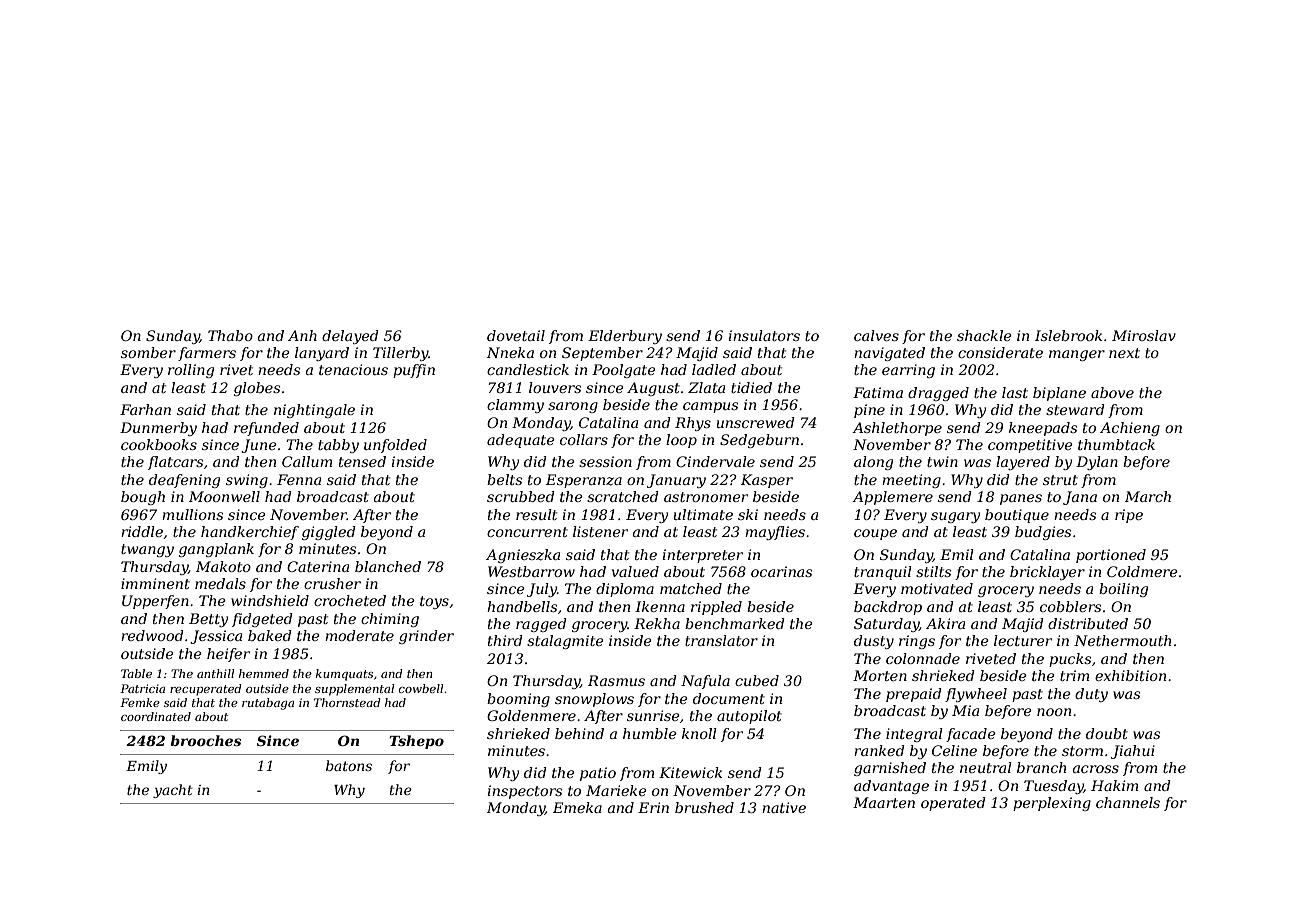  I want to click on dovetail, so click(516, 335).
